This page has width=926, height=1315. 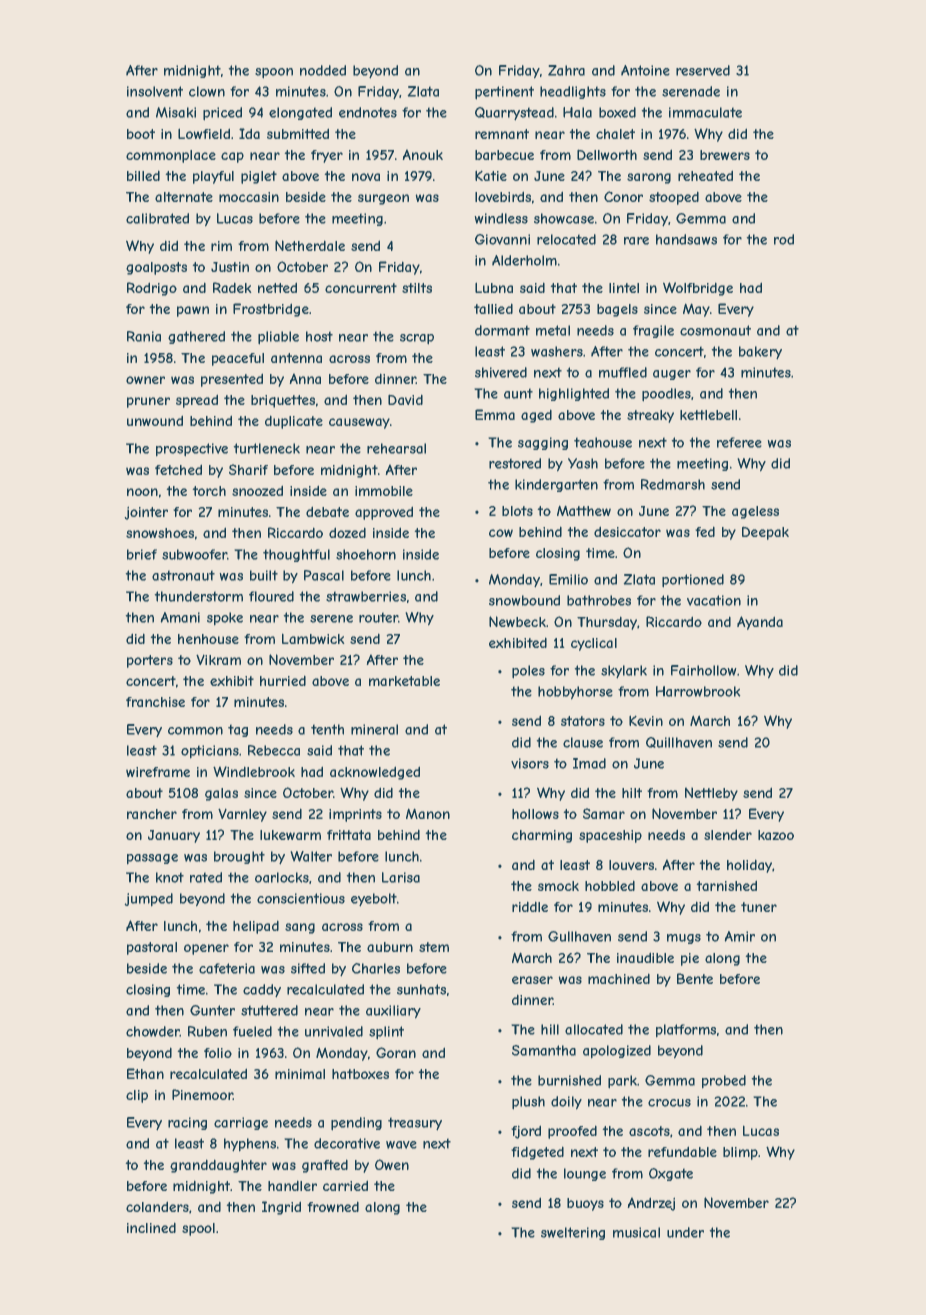 What do you see at coordinates (151, 1227) in the page?
I see `inclined` at bounding box center [151, 1227].
